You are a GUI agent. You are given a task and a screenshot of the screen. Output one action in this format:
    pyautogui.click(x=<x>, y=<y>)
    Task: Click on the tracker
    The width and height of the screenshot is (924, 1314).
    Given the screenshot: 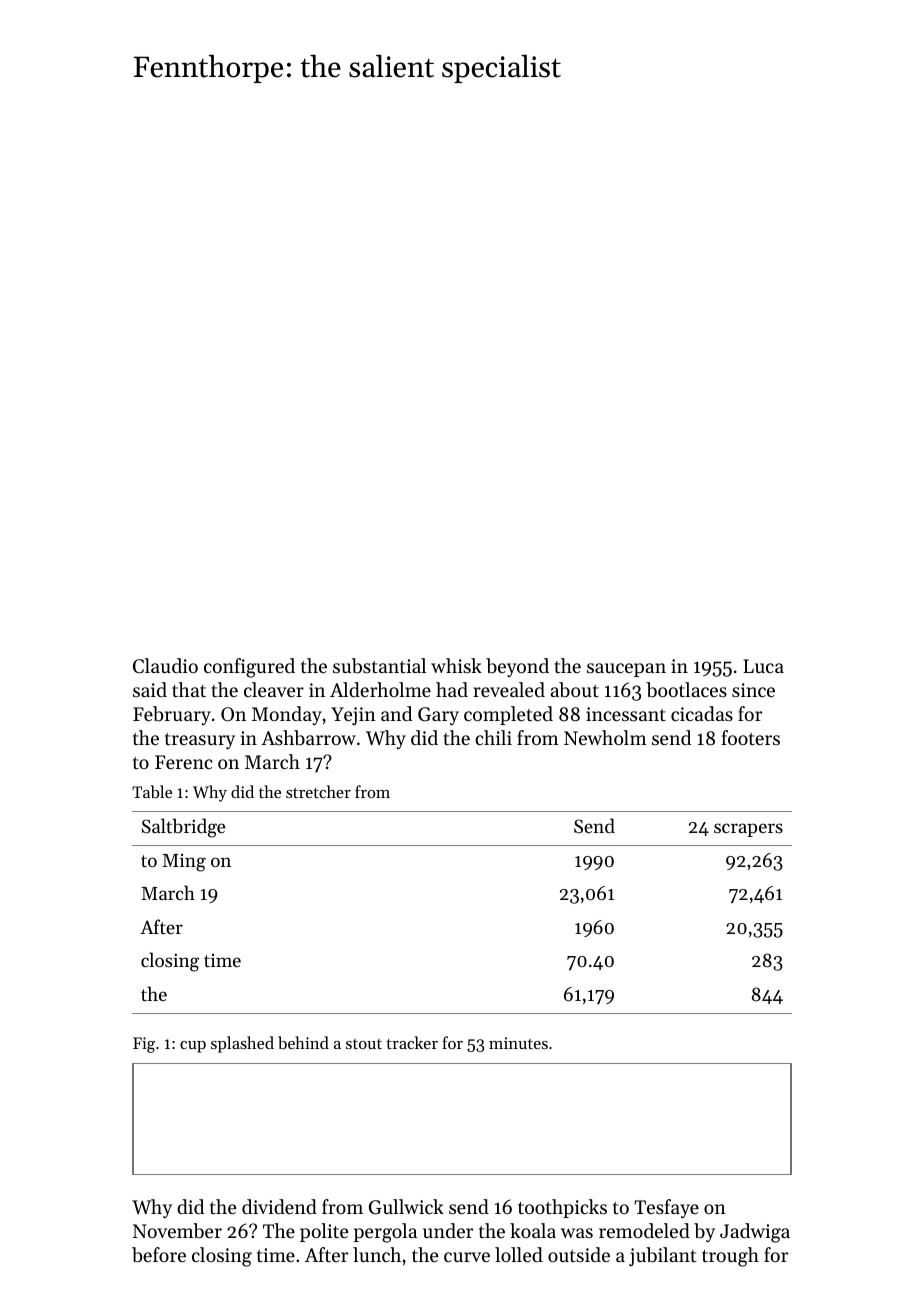 What is the action you would take?
    pyautogui.click(x=412, y=1042)
